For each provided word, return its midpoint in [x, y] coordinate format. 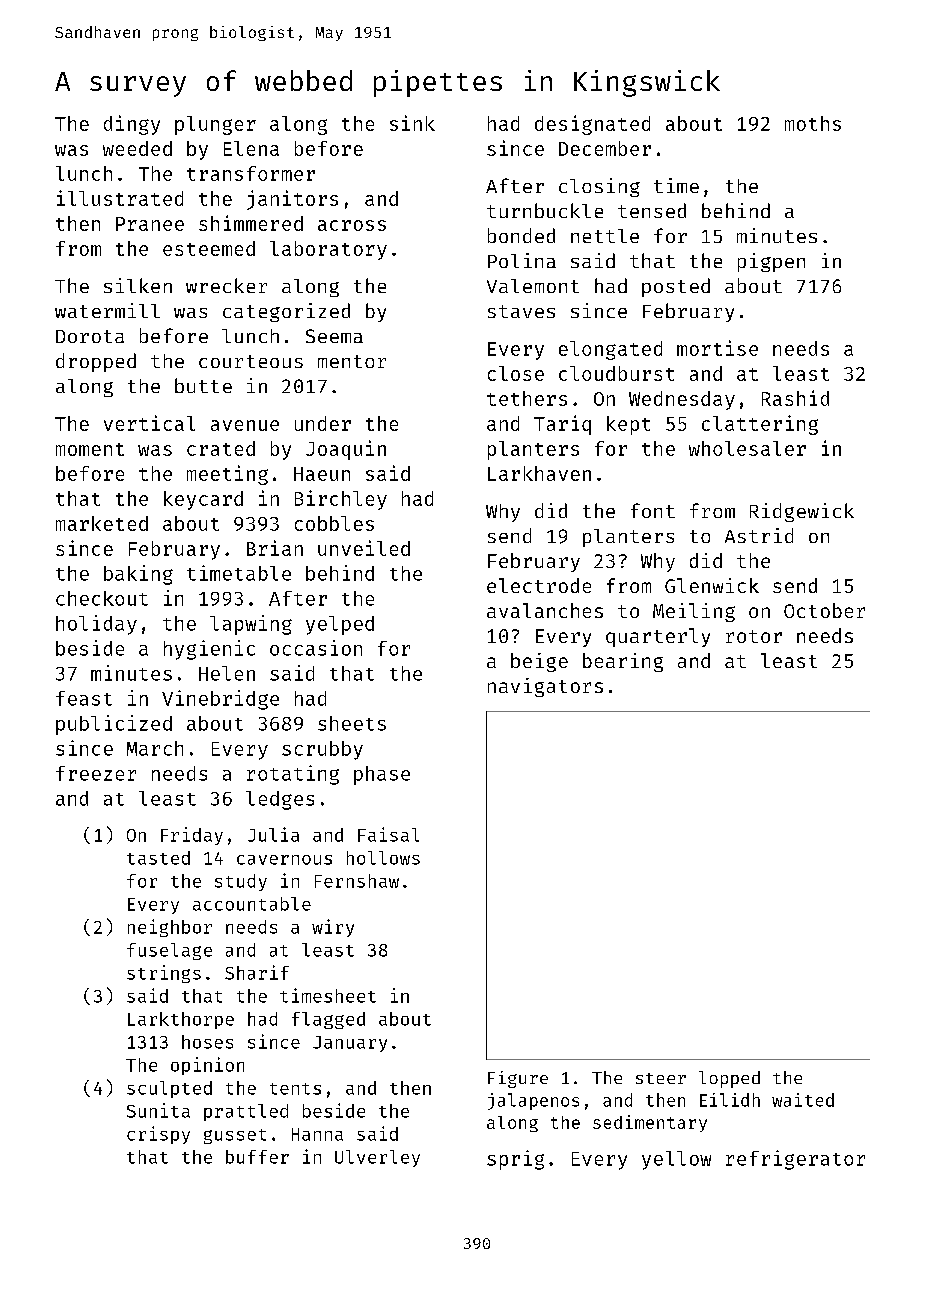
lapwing [251, 625]
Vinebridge [220, 700]
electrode [539, 585]
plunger [215, 125]
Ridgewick [802, 512]
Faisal [388, 834]
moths [813, 123]
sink [412, 123]
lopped [729, 1079]
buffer [257, 1157]
